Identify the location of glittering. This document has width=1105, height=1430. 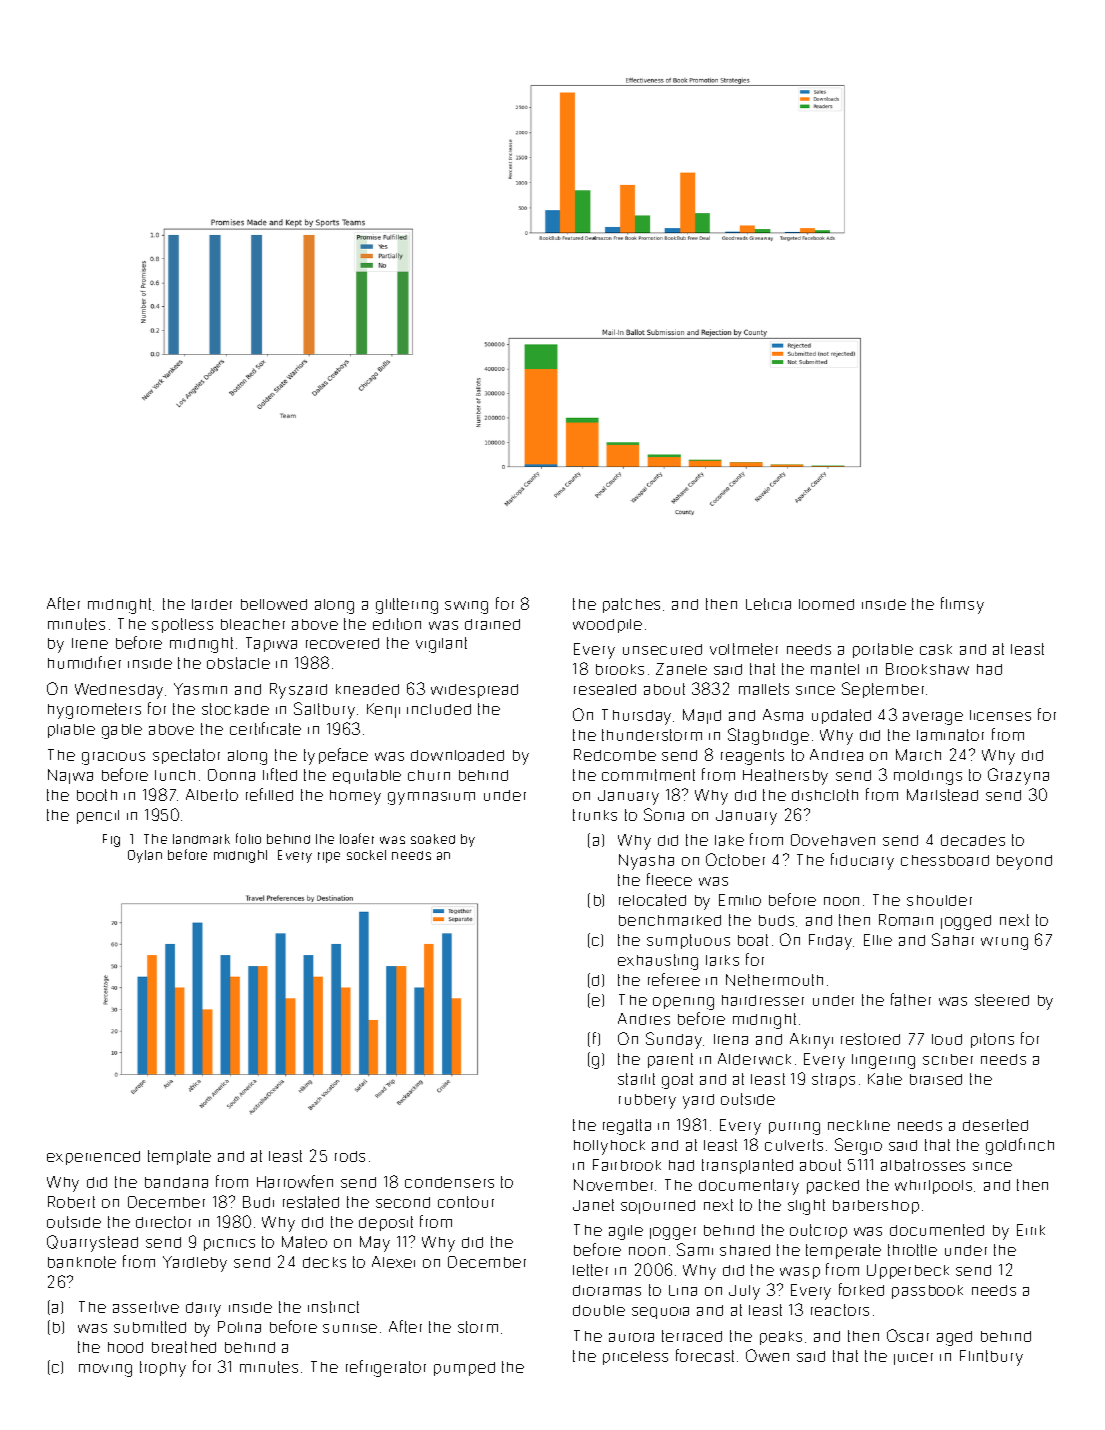
(407, 606).
